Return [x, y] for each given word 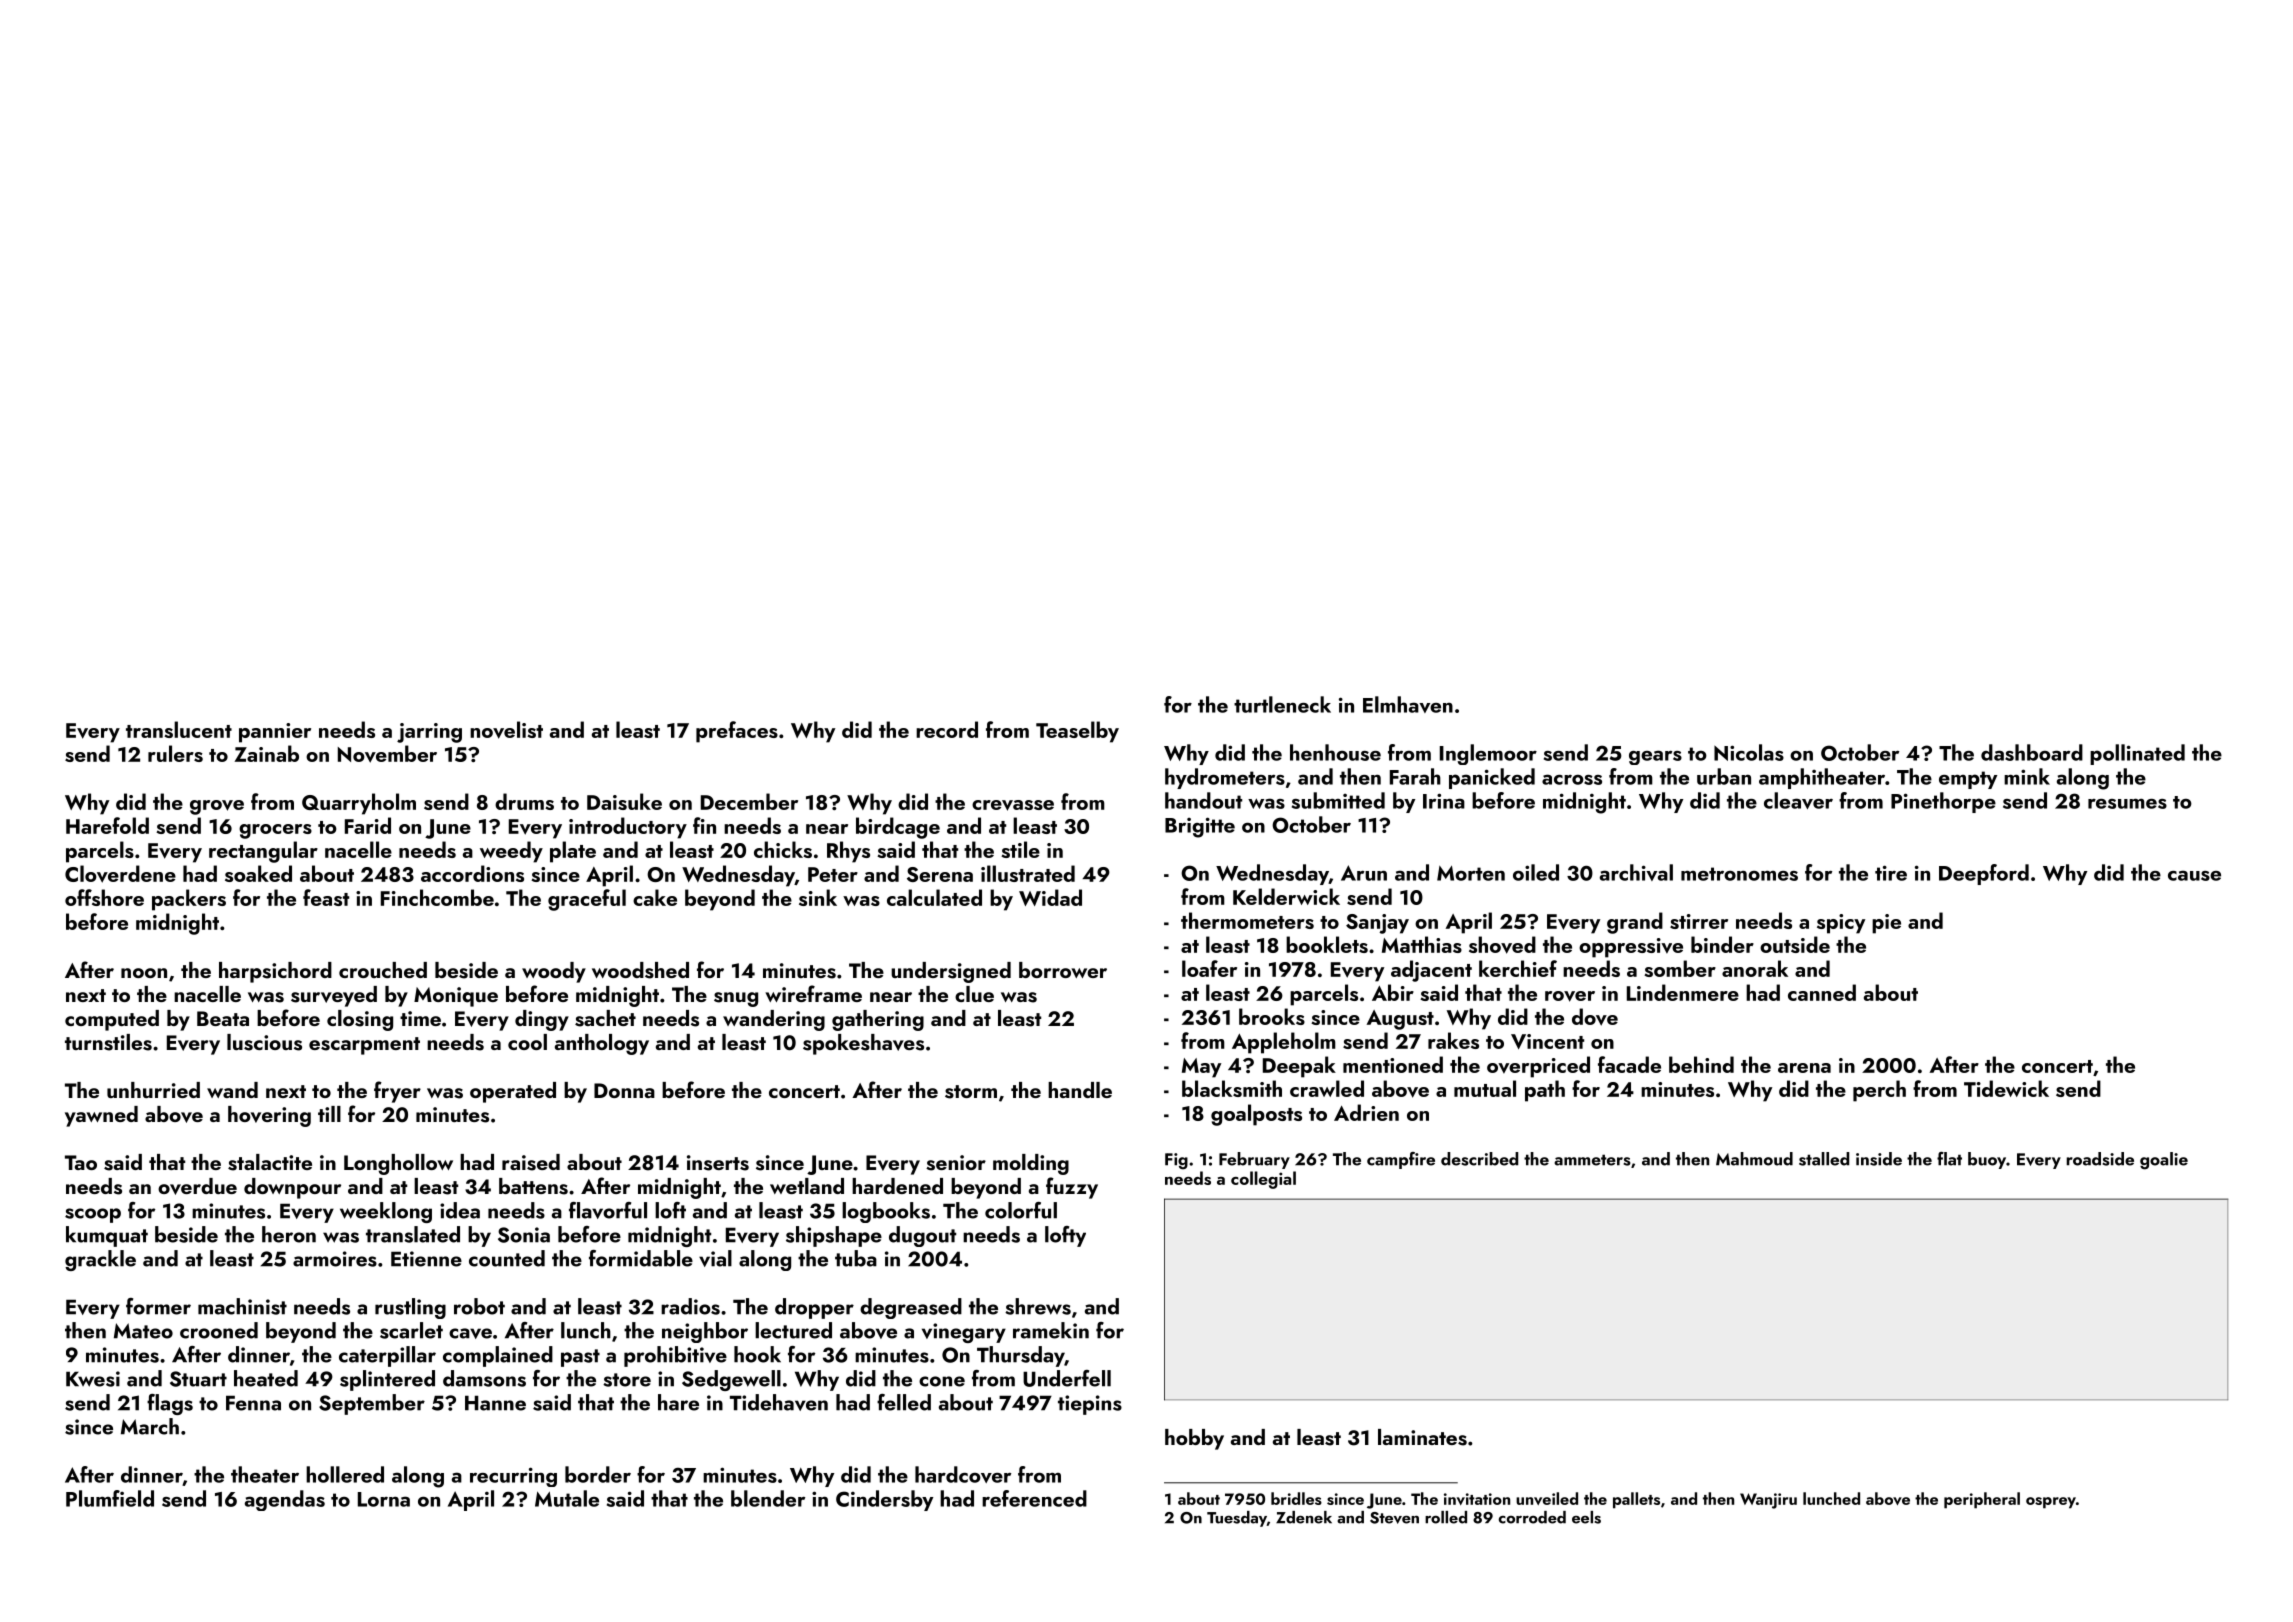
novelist [506, 730]
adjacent [1431, 971]
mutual [1485, 1088]
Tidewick [2006, 1088]
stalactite [270, 1162]
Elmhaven [1408, 704]
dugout [922, 1236]
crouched [383, 970]
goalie [2164, 1161]
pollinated [2137, 754]
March [150, 1426]
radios [690, 1306]
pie [1886, 924]
